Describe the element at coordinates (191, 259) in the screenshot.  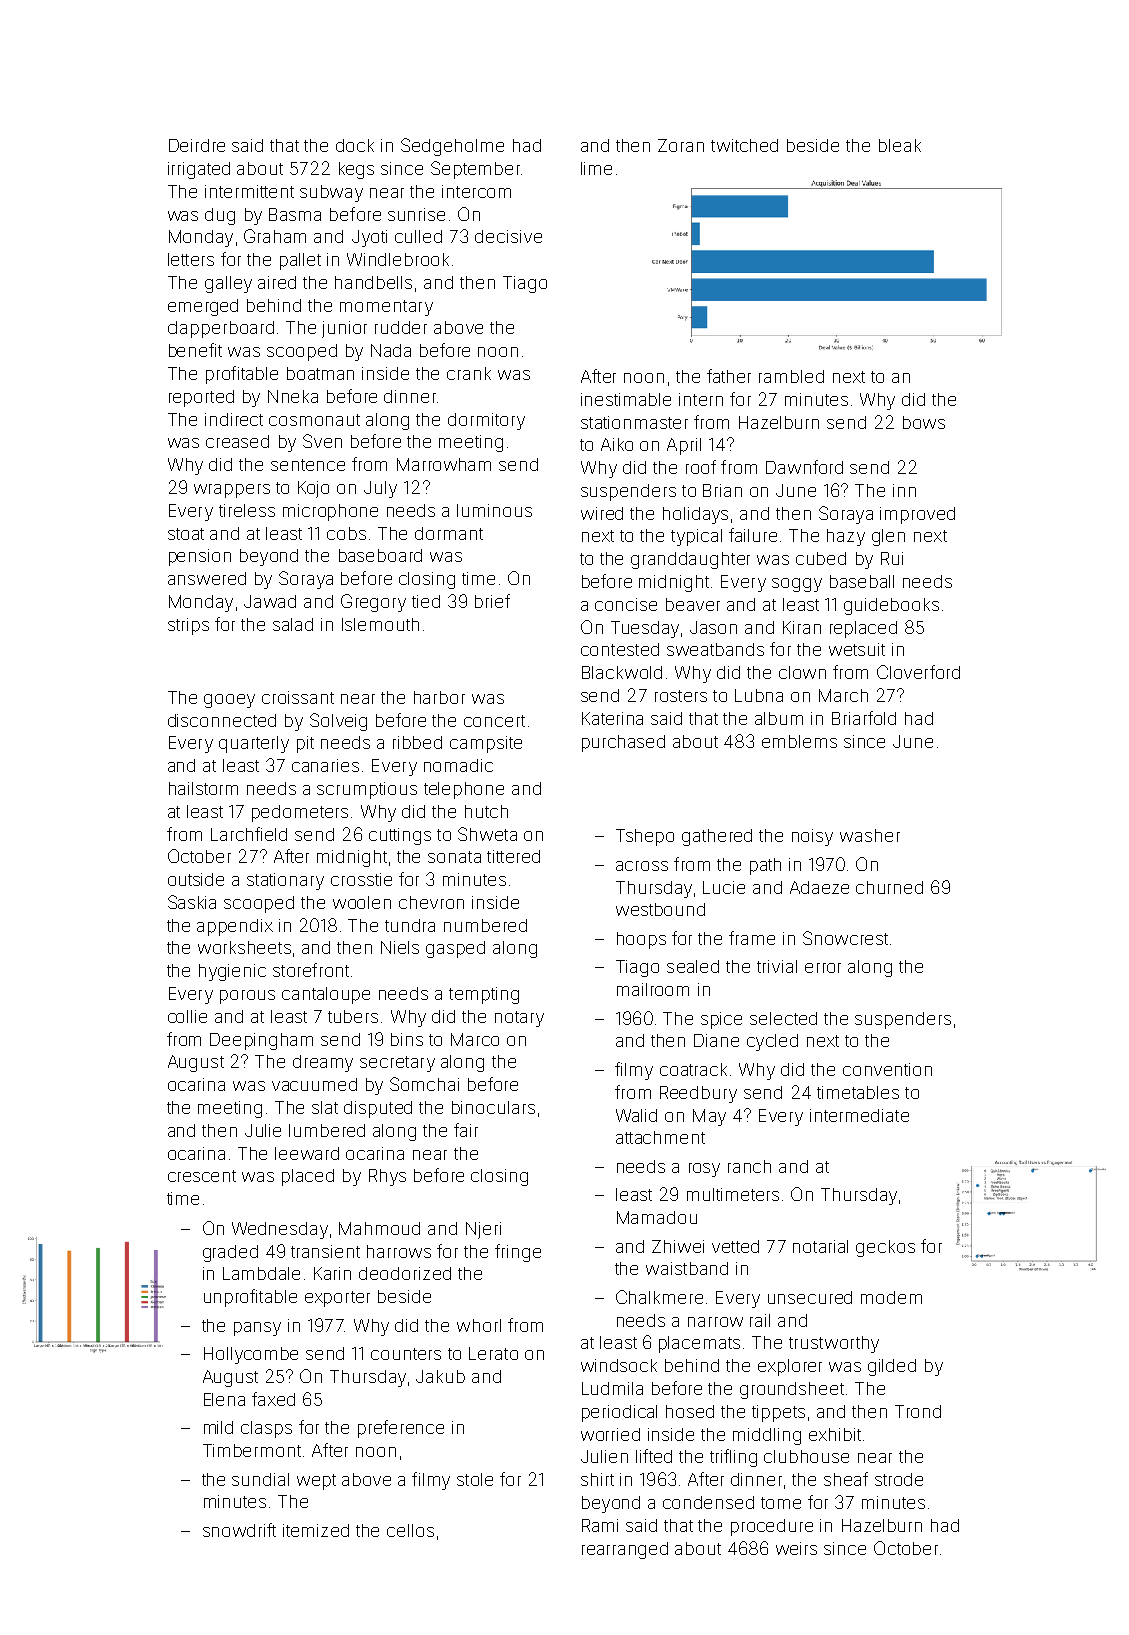
I see `letters` at that location.
